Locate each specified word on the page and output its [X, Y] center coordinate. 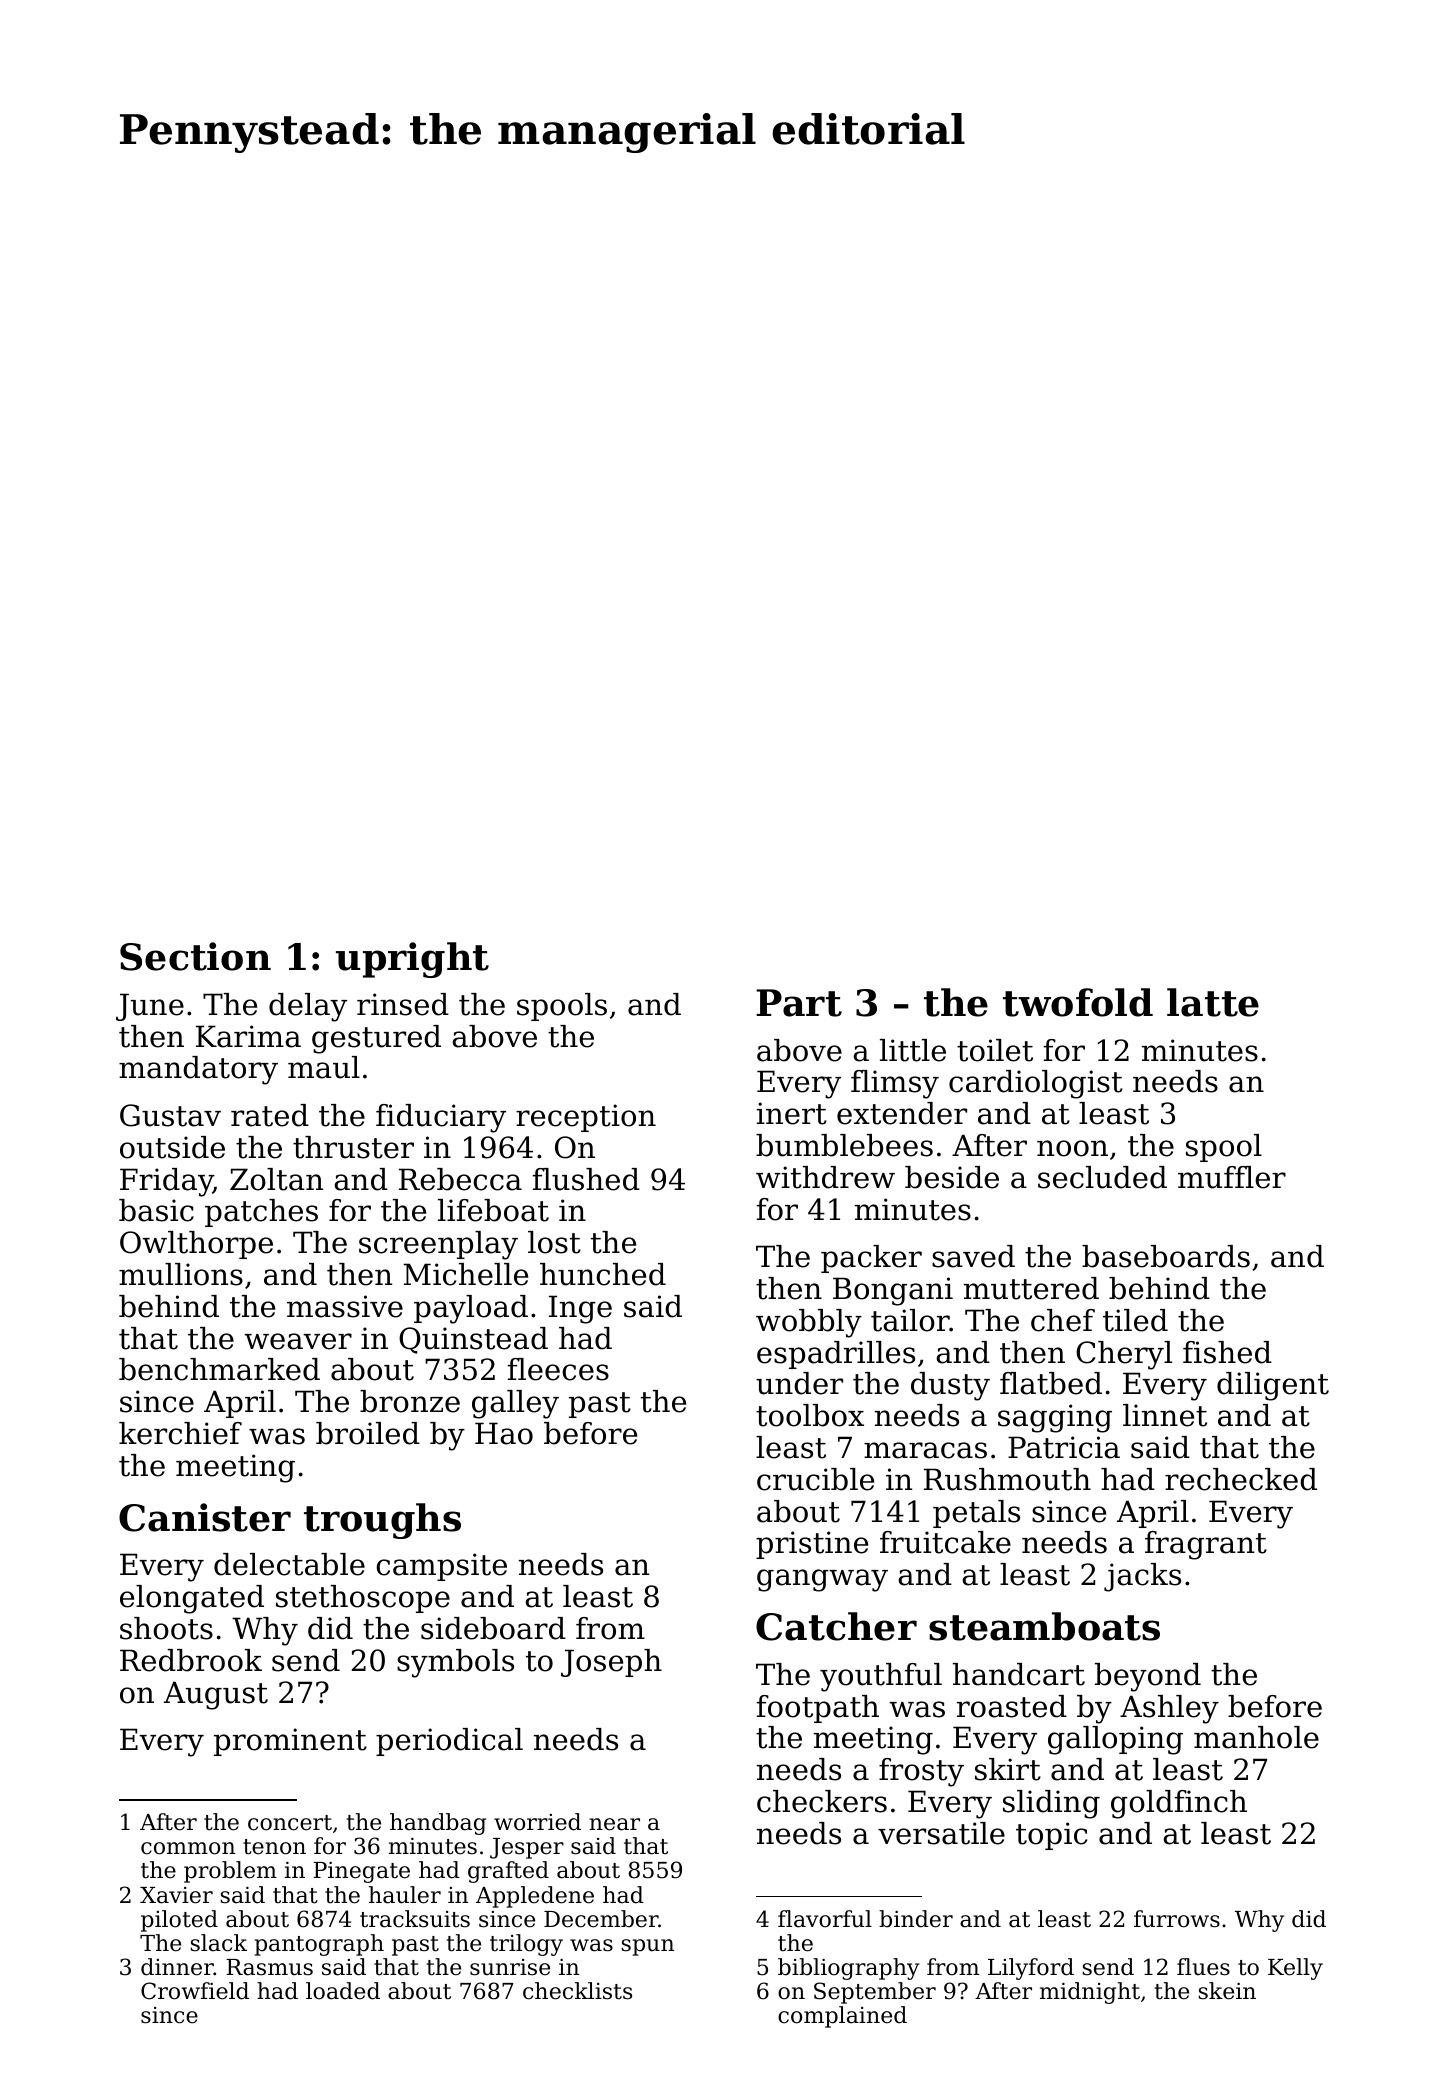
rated [270, 1115]
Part [799, 1003]
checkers [822, 1801]
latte [1213, 1002]
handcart [1019, 1674]
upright [412, 960]
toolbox [810, 1415]
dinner [177, 1967]
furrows [1177, 1919]
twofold [1078, 1002]
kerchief [180, 1433]
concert [290, 1823]
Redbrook [191, 1660]
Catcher [836, 1626]
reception [586, 1118]
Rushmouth [1007, 1479]
